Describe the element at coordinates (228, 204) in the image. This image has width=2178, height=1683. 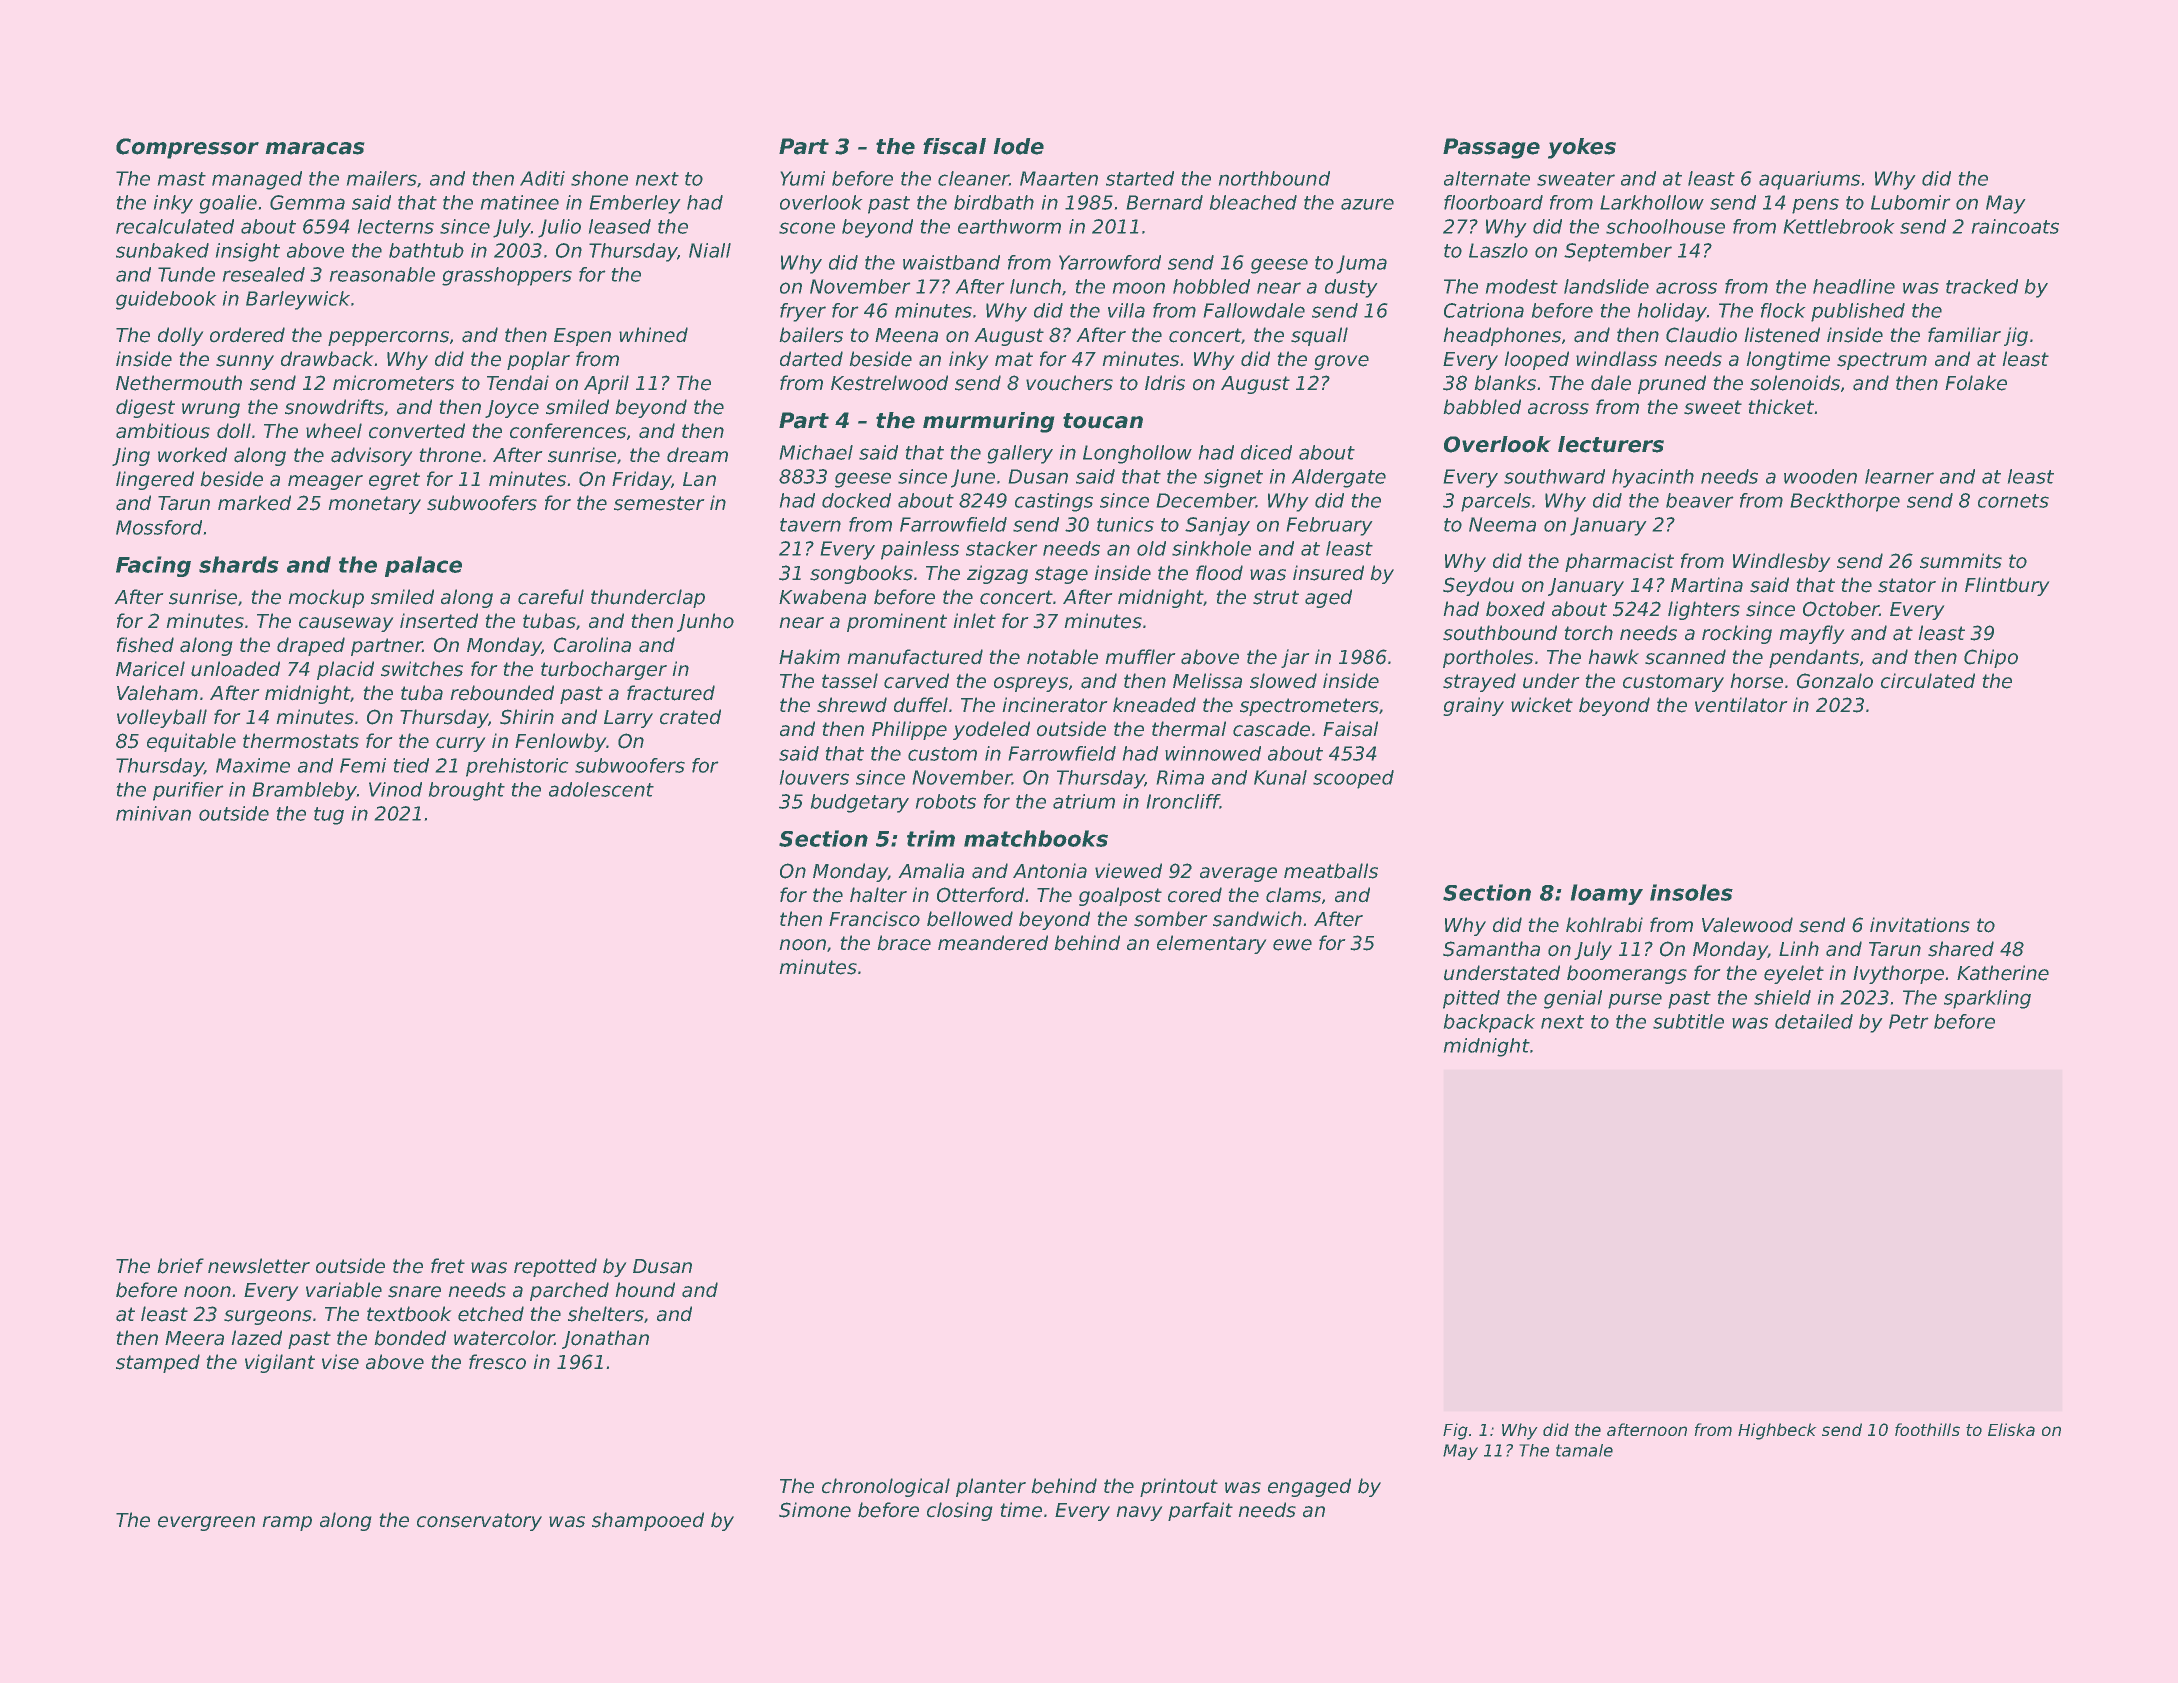
I see `goalie` at that location.
